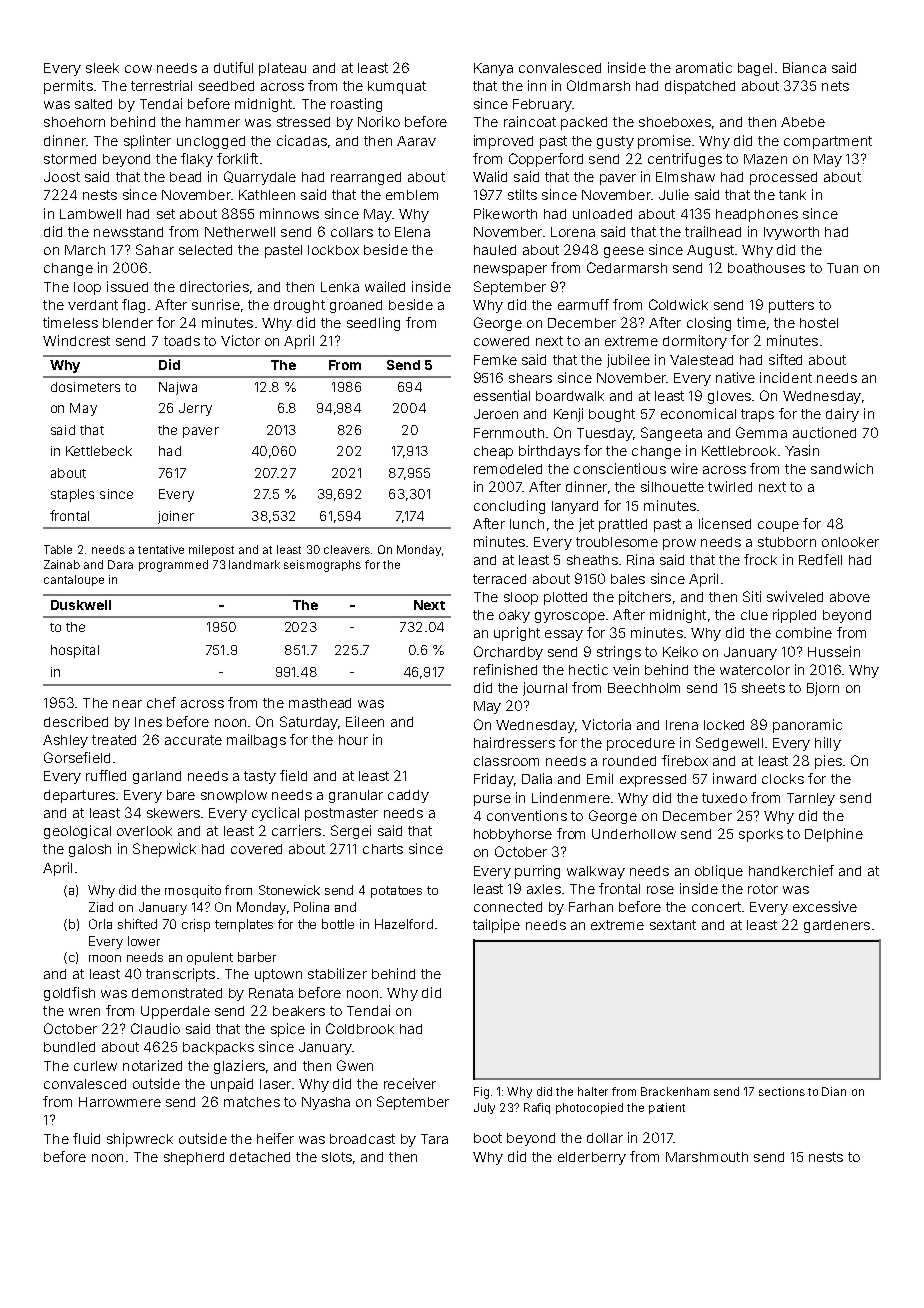 The image size is (924, 1308). I want to click on dairy, so click(842, 415).
